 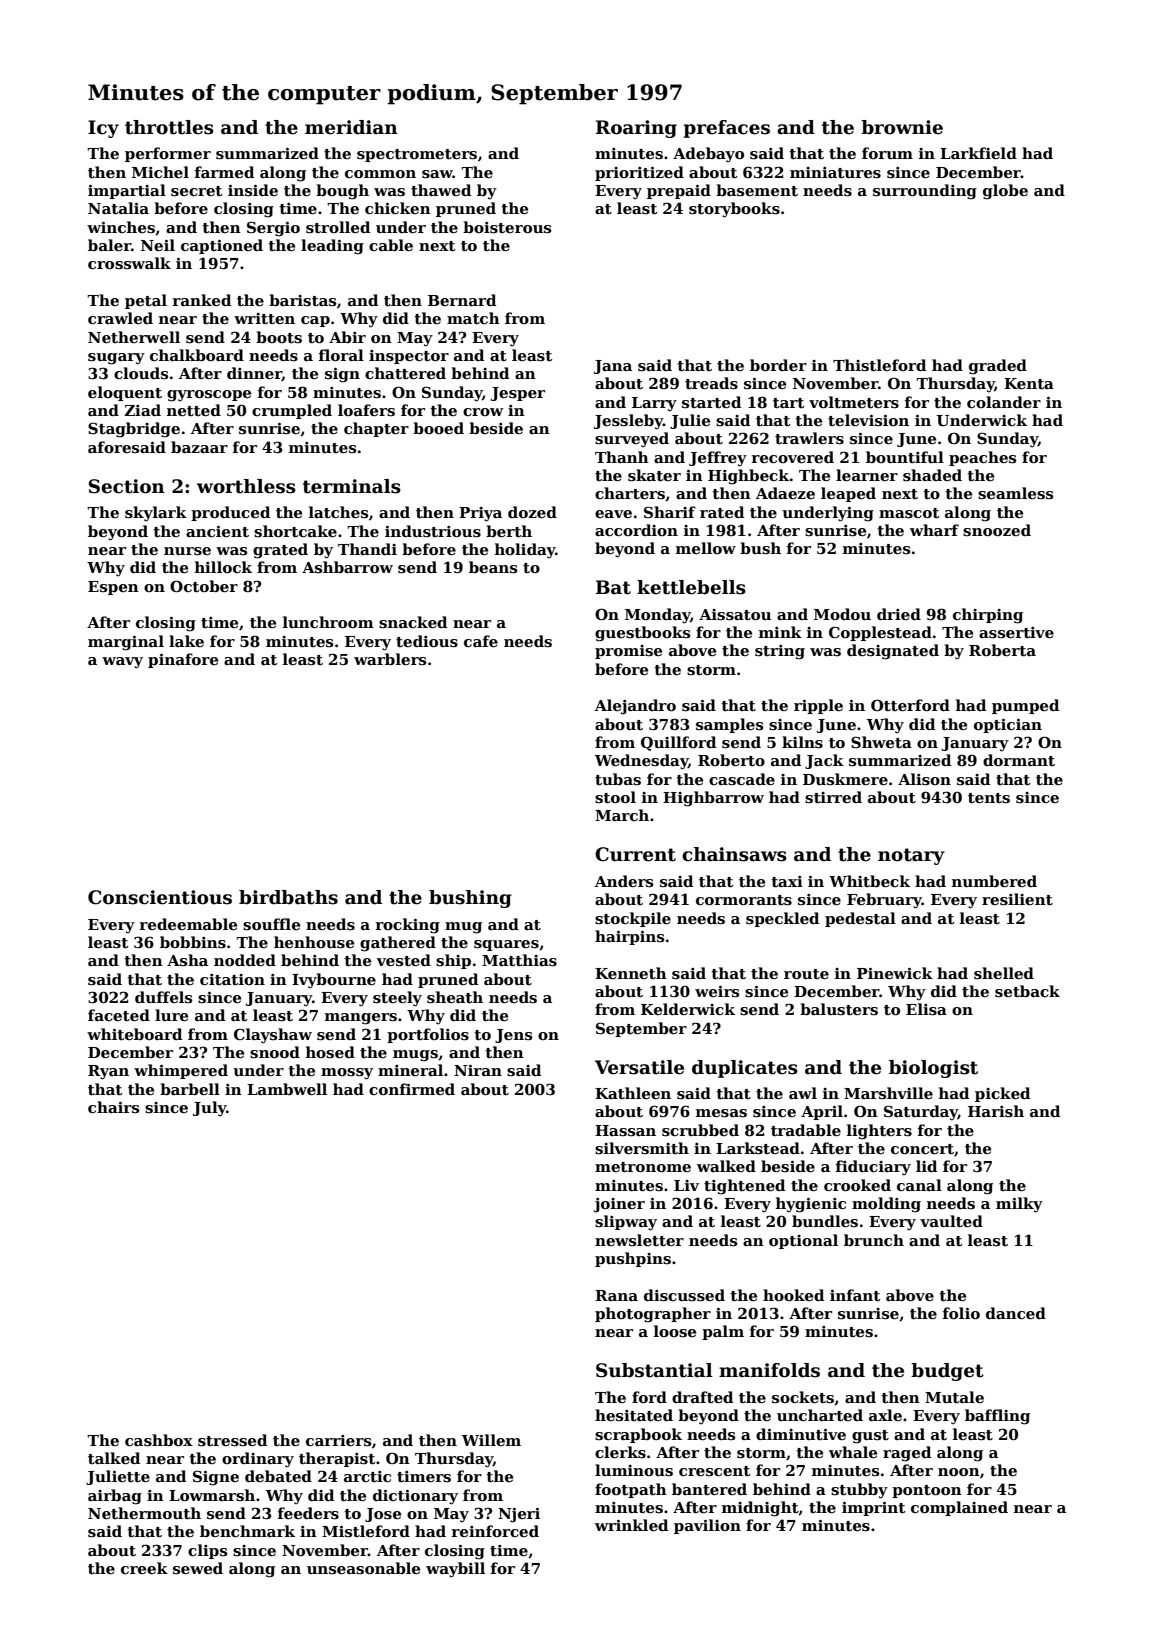 I want to click on Lambwell, so click(x=287, y=1089).
